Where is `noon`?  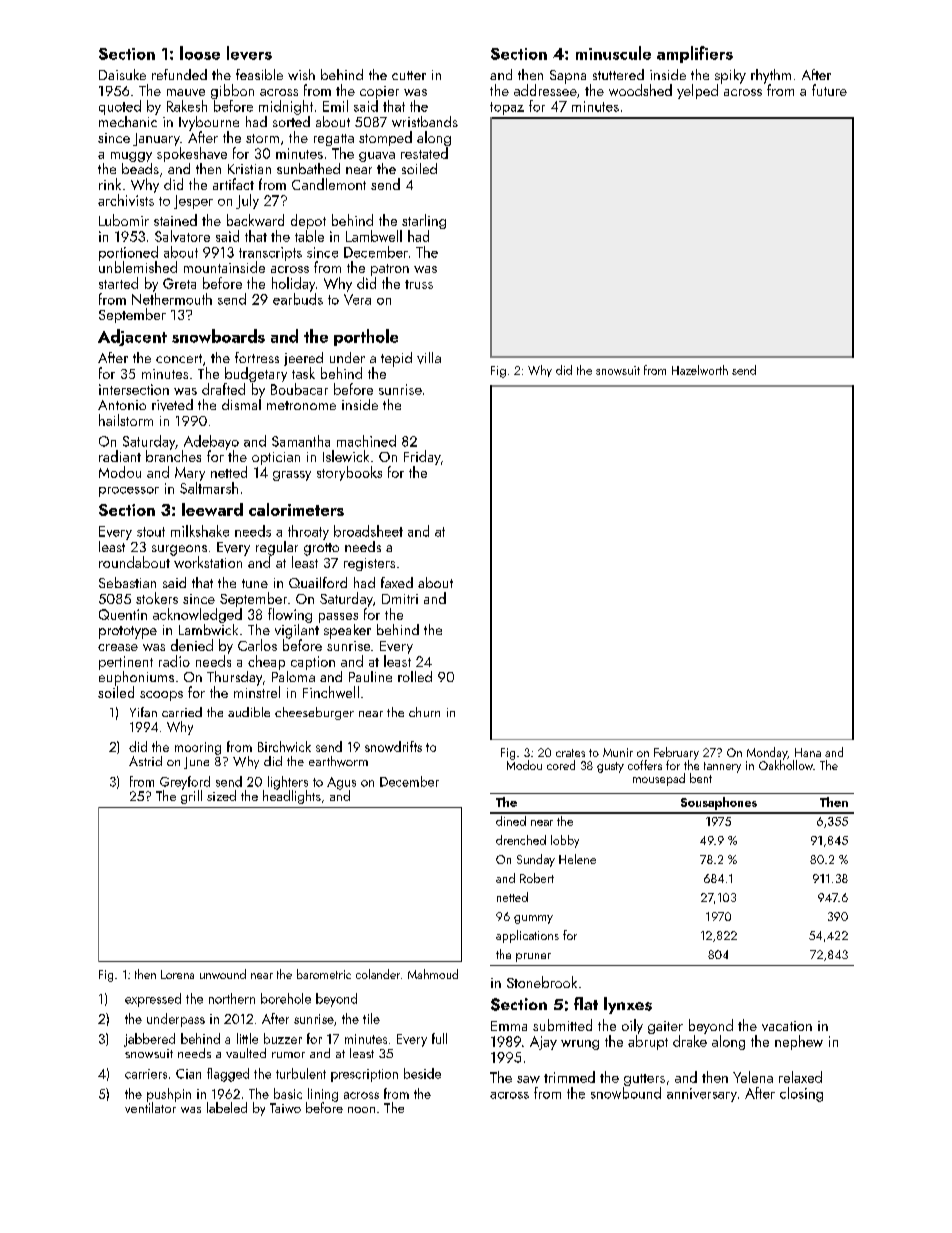 noon is located at coordinates (361, 1110).
